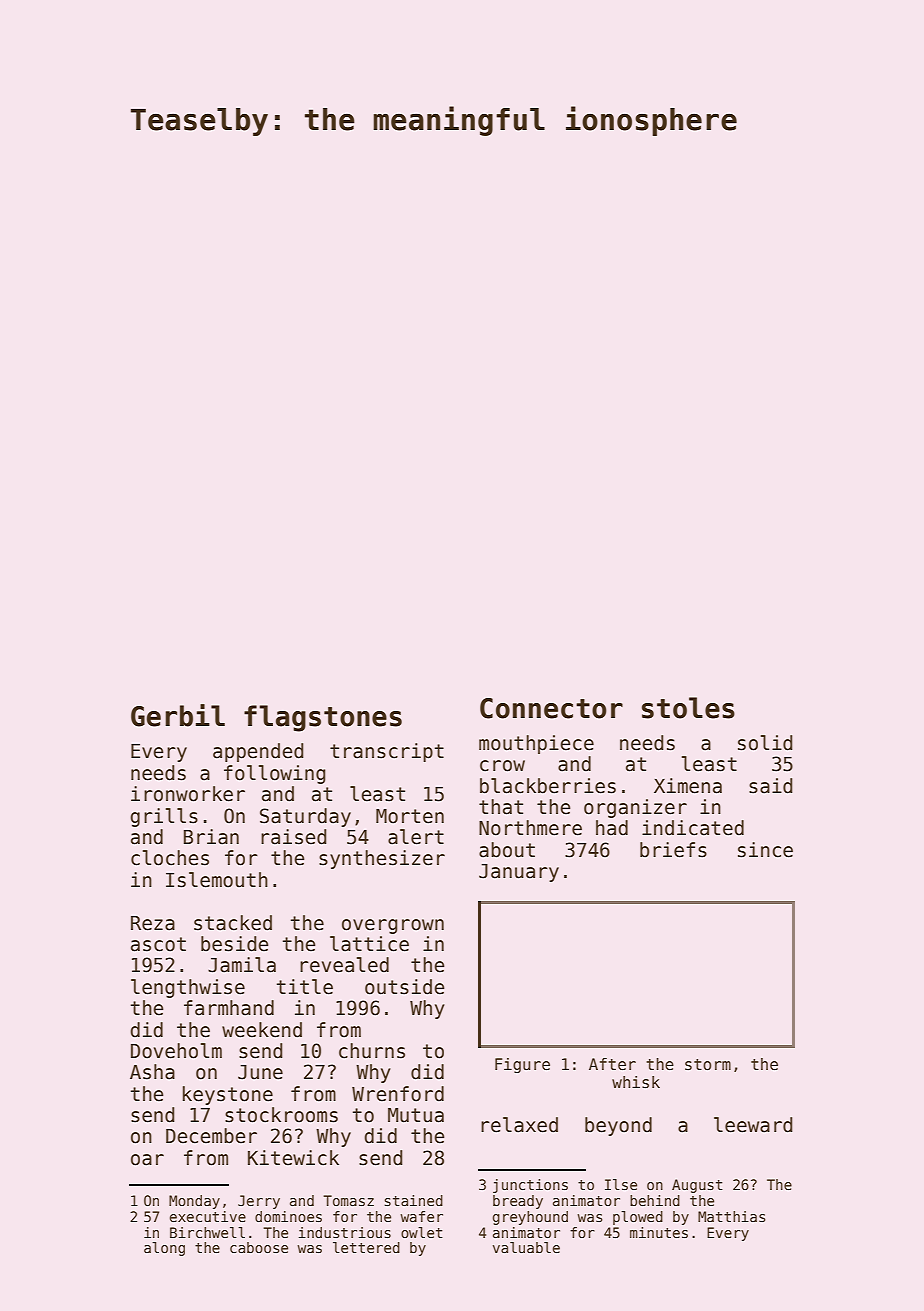 This image has width=924, height=1311. Describe the element at coordinates (372, 1051) in the image. I see `churns` at that location.
